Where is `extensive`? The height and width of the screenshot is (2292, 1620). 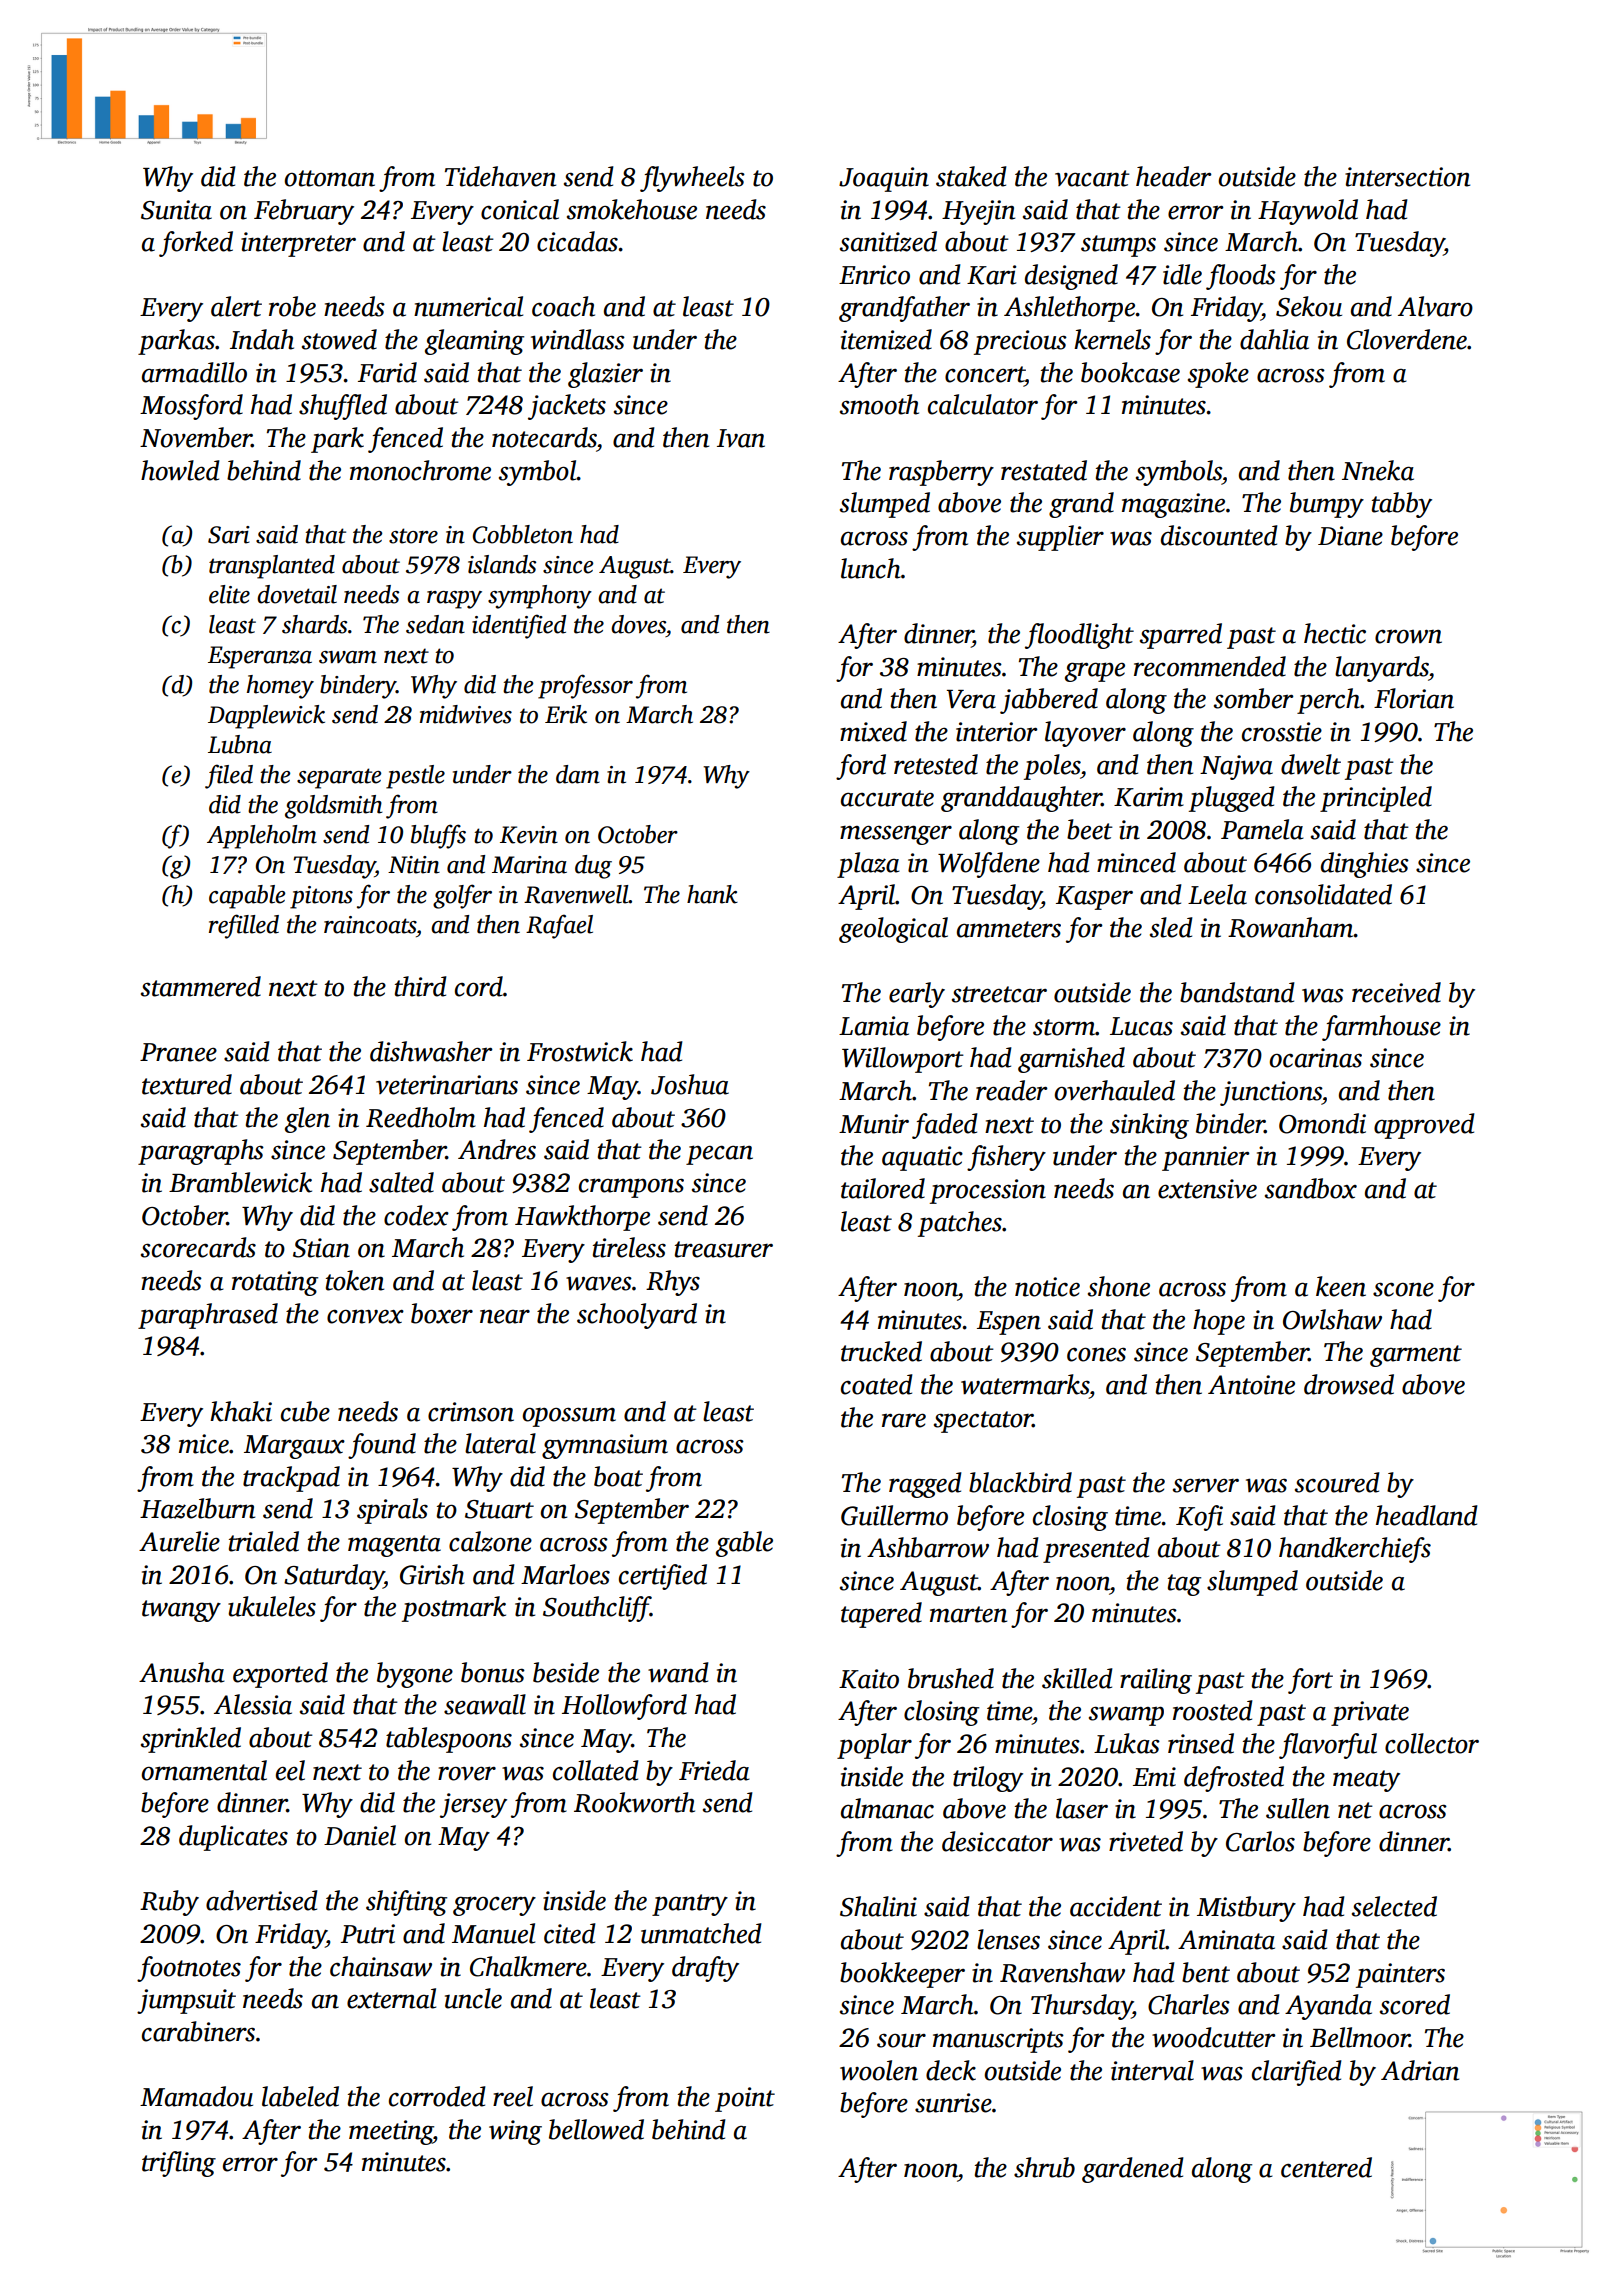
extensive is located at coordinates (1207, 1189).
